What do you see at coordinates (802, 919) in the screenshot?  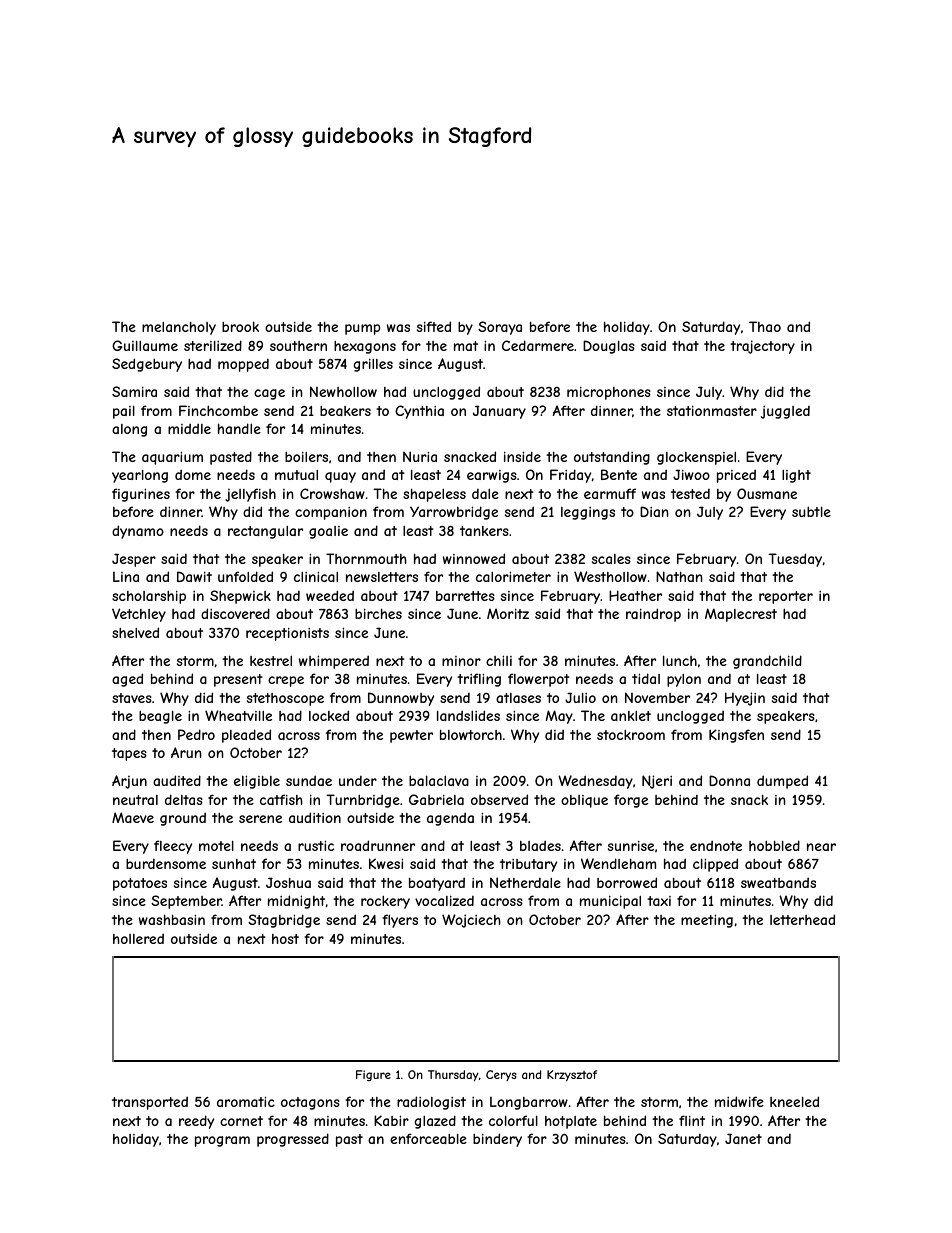 I see `letterhead` at bounding box center [802, 919].
